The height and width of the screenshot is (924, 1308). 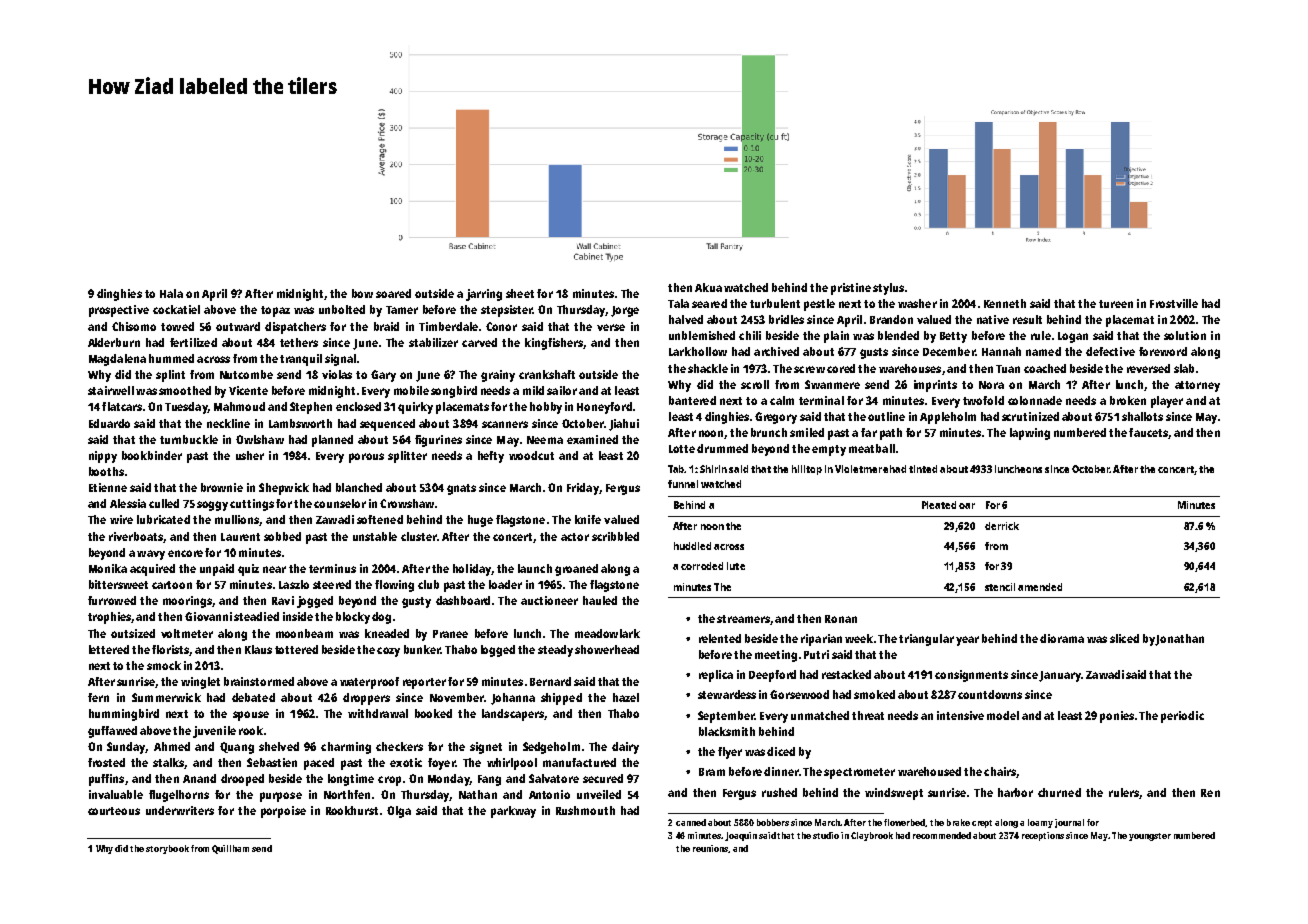 I want to click on sheet, so click(x=520, y=293).
